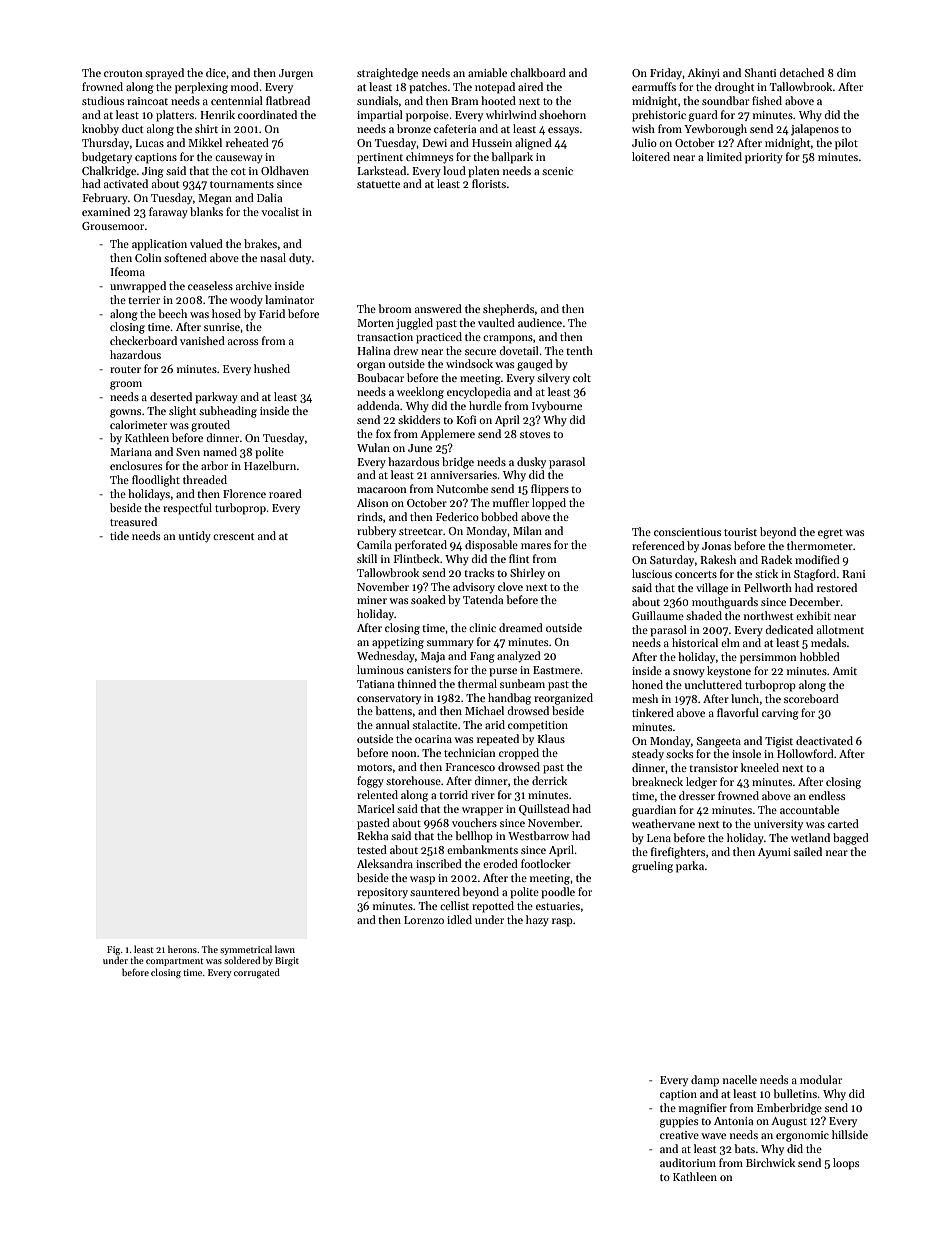 The width and height of the screenshot is (952, 1233). What do you see at coordinates (679, 1135) in the screenshot?
I see `creative` at bounding box center [679, 1135].
